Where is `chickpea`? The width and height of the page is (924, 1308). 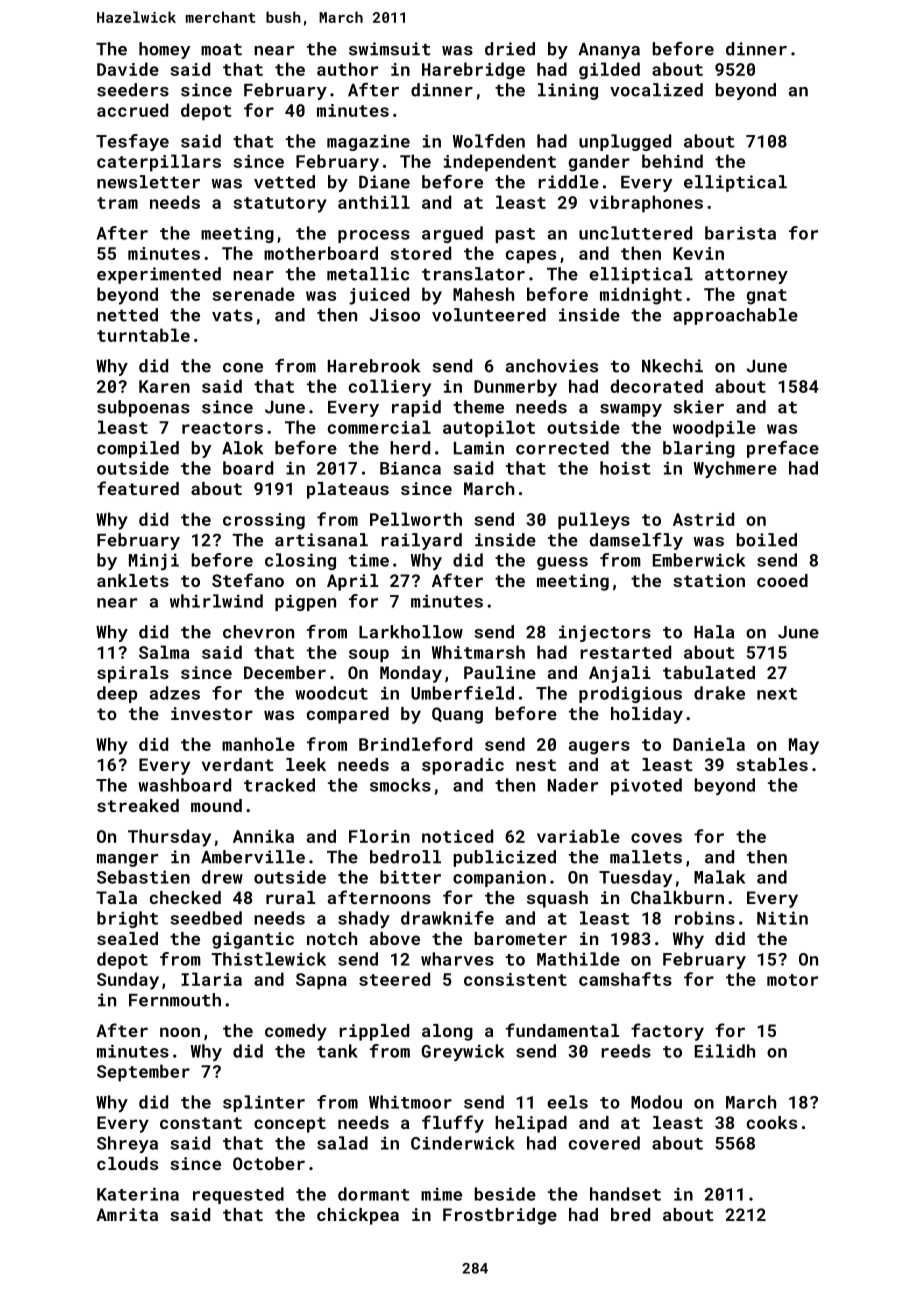 chickpea is located at coordinates (358, 1216).
